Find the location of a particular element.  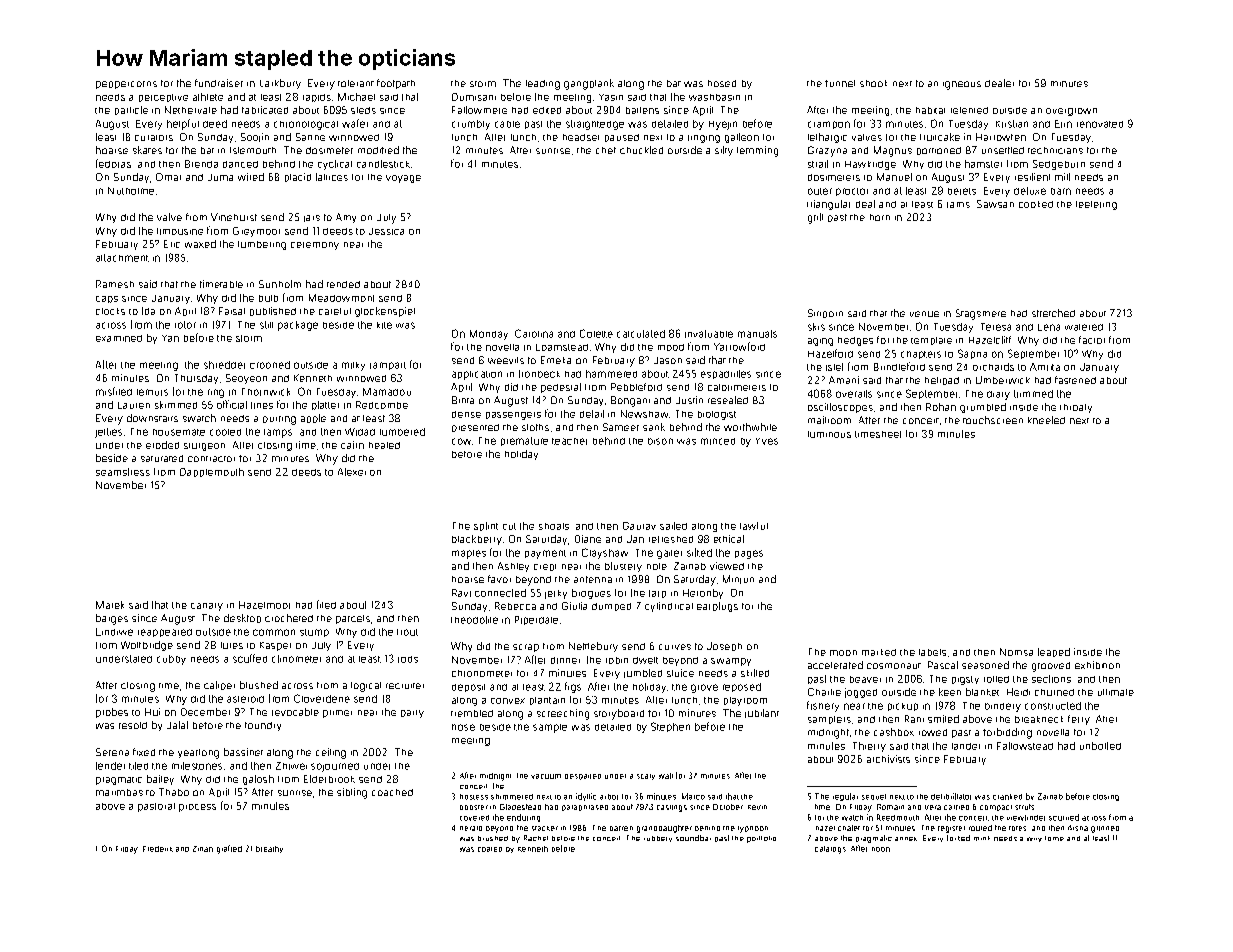

leaped is located at coordinates (1054, 652).
